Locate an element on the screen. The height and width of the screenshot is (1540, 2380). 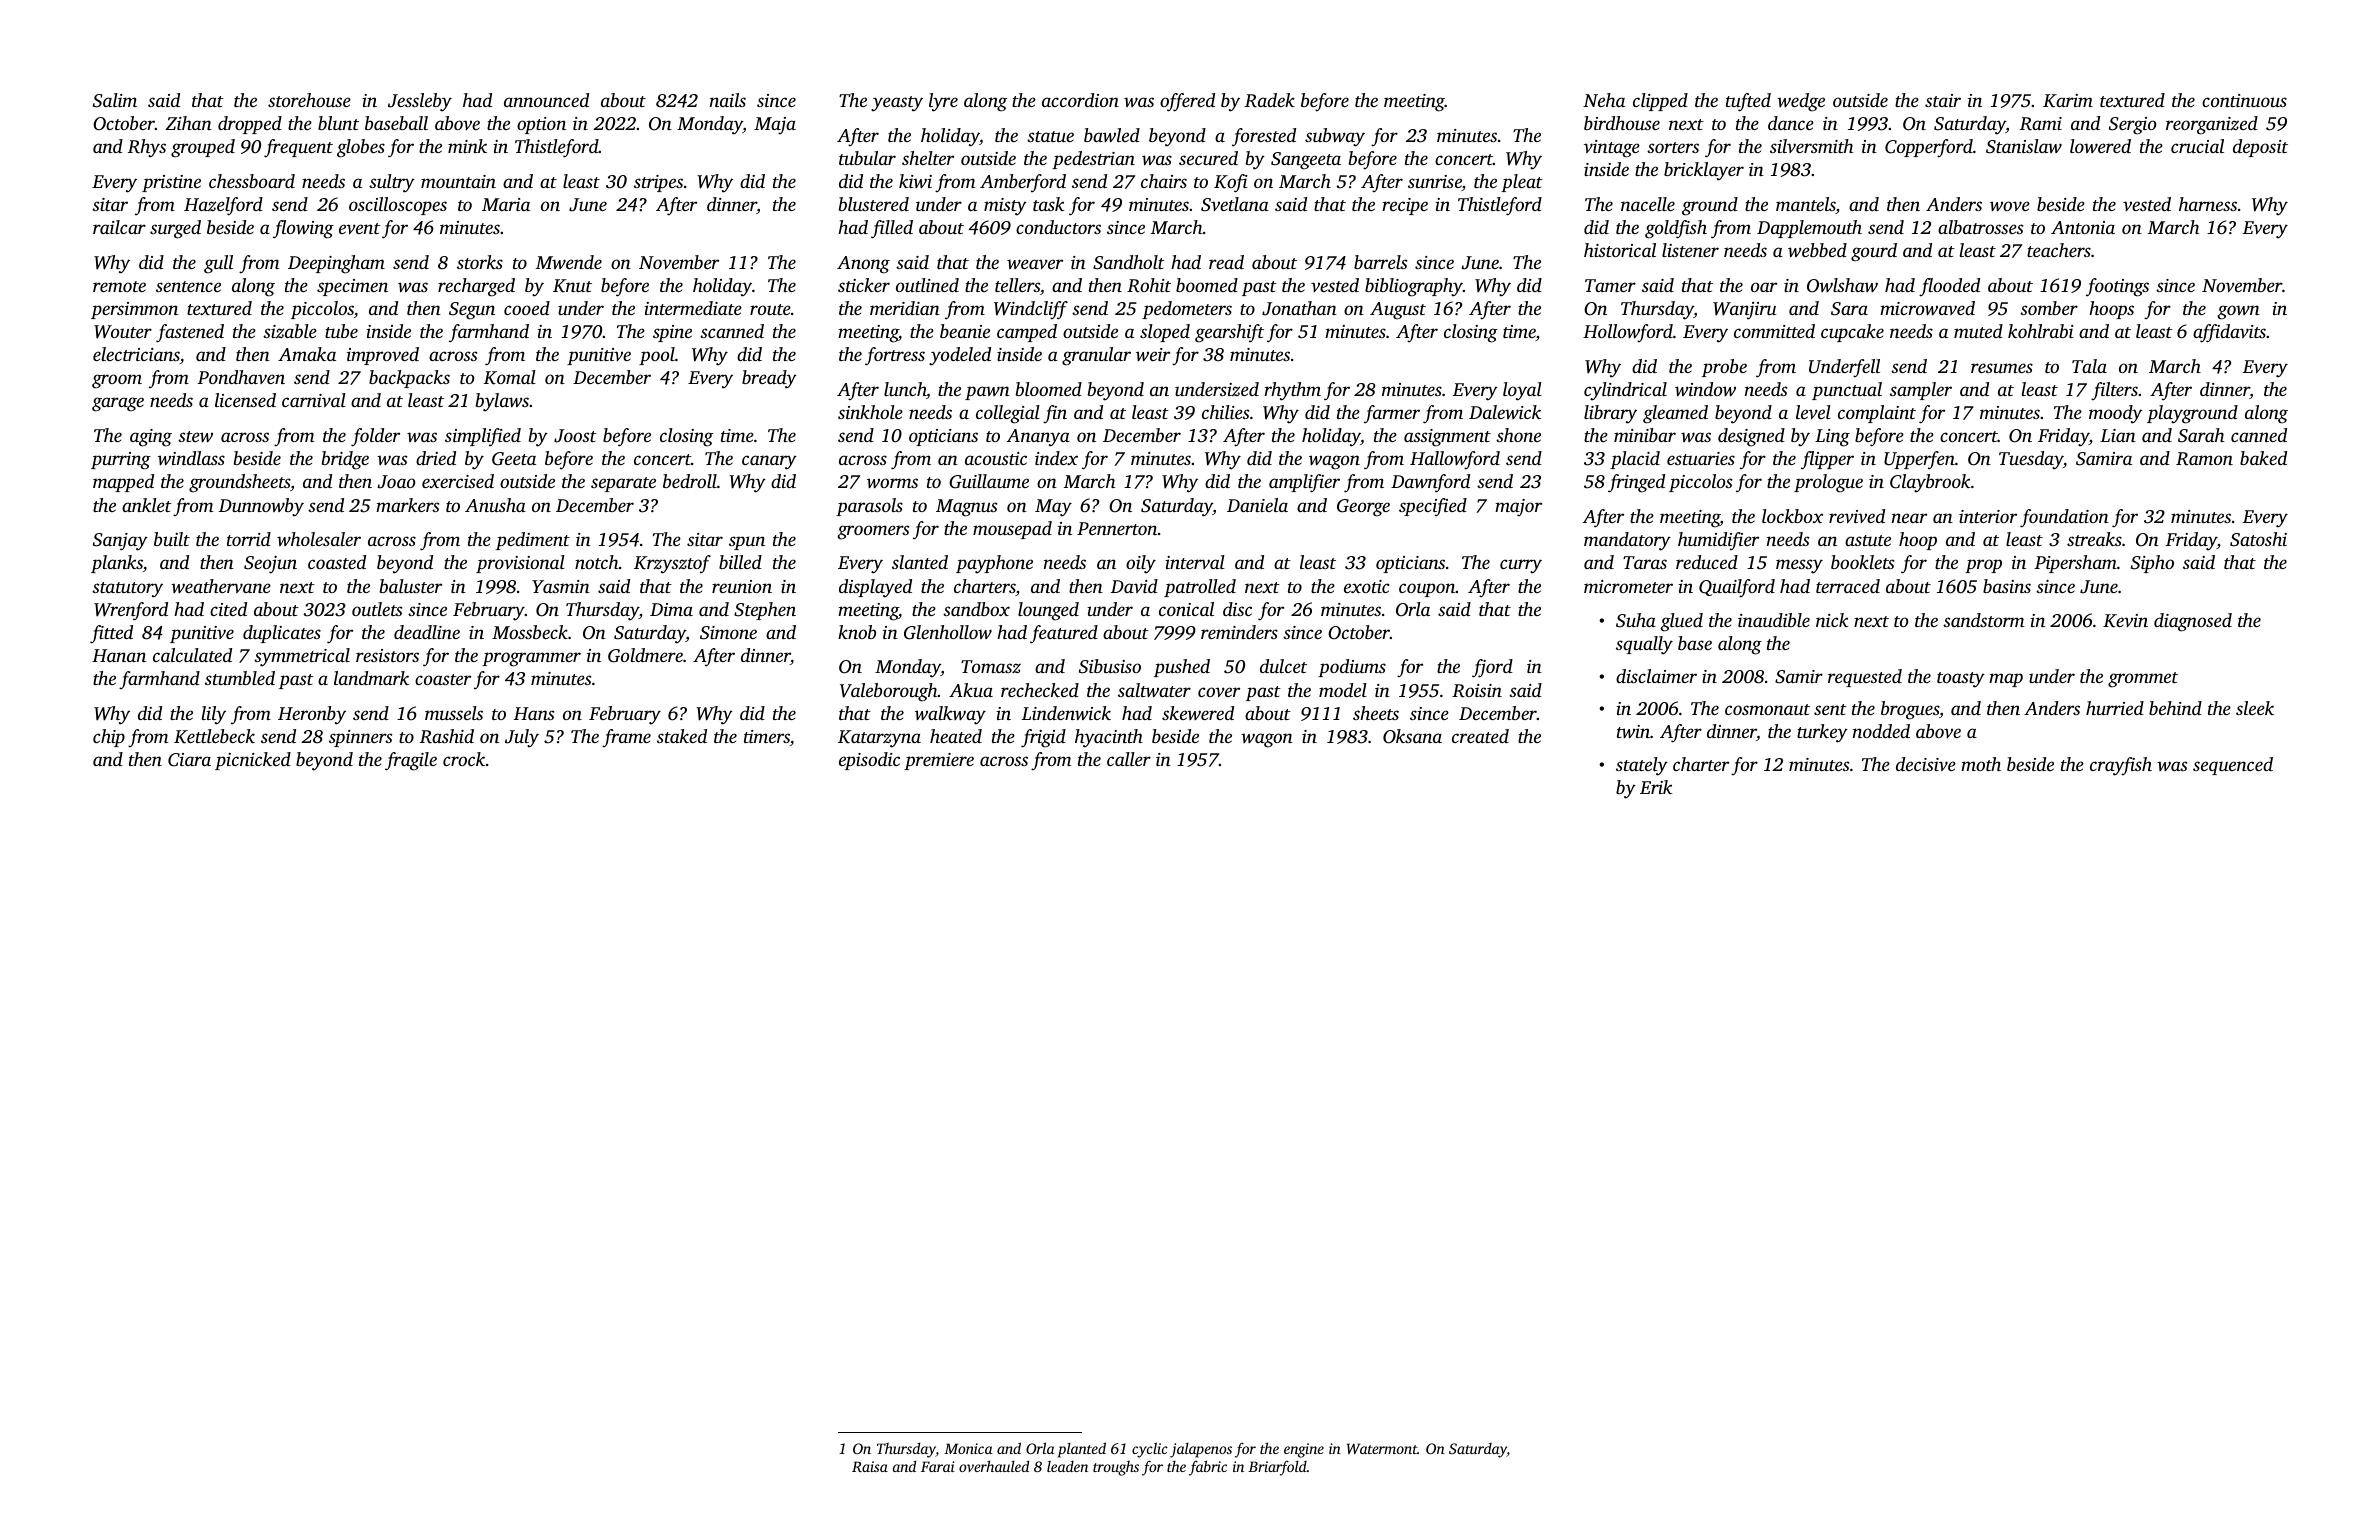
Raisa is located at coordinates (870, 1466).
